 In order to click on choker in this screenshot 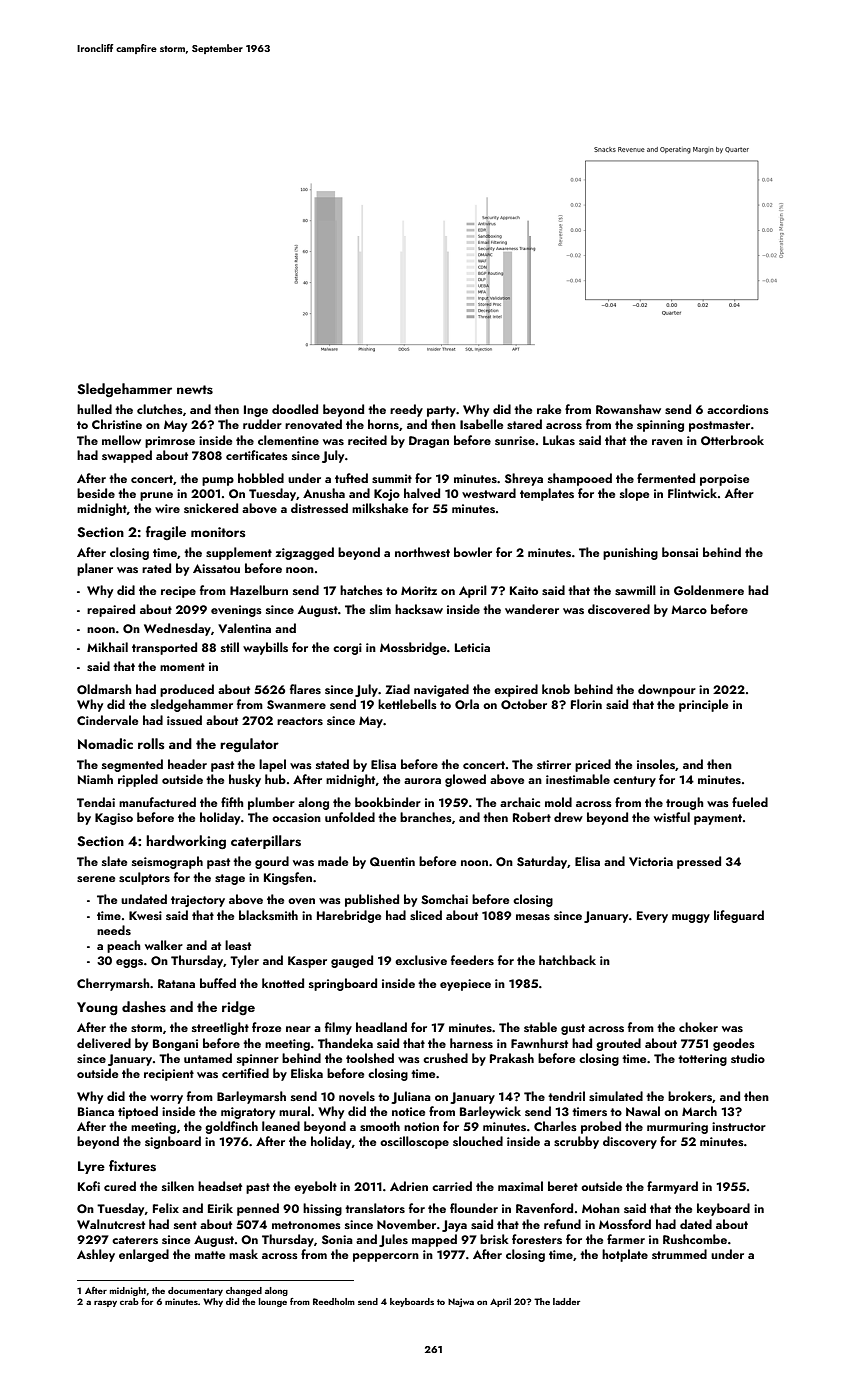, I will do `click(698, 1027)`.
